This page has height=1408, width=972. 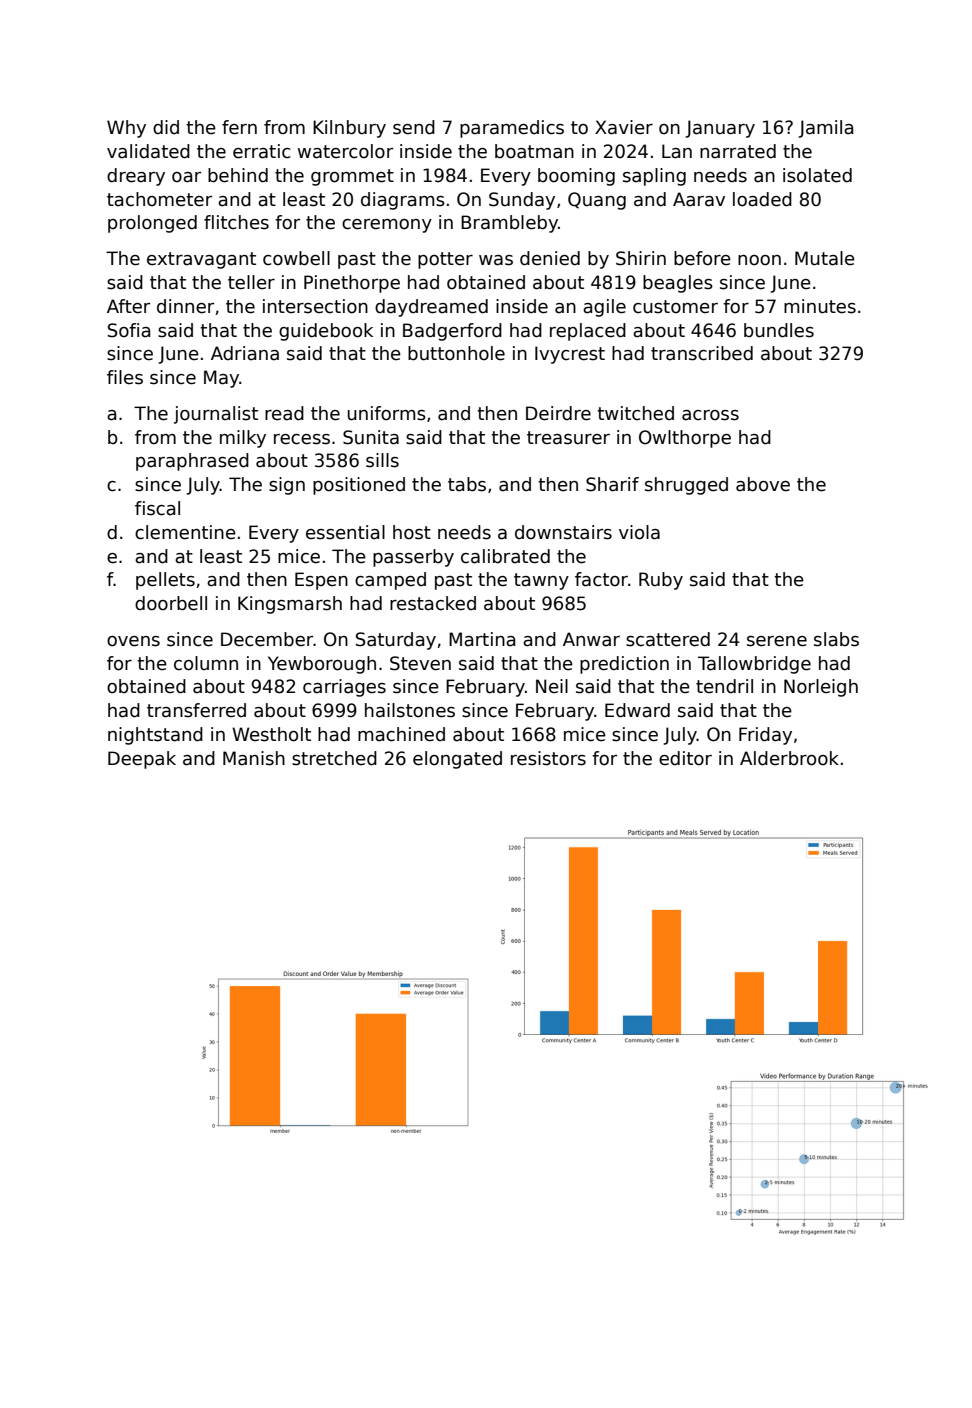 What do you see at coordinates (126, 129) in the page?
I see `Why` at bounding box center [126, 129].
